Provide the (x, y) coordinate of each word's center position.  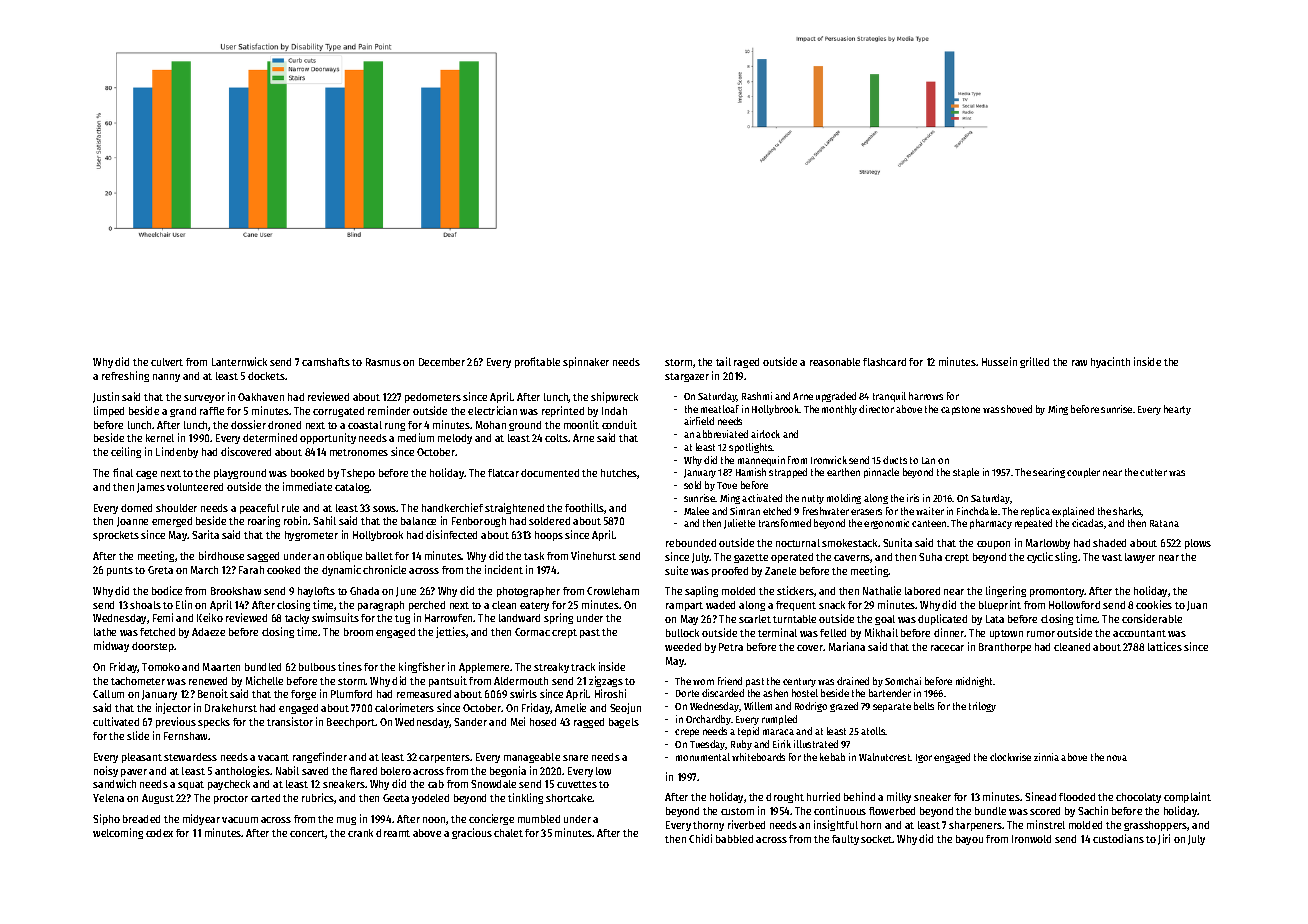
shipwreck (614, 397)
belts (924, 706)
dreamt (393, 833)
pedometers (433, 398)
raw (1079, 363)
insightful (836, 825)
